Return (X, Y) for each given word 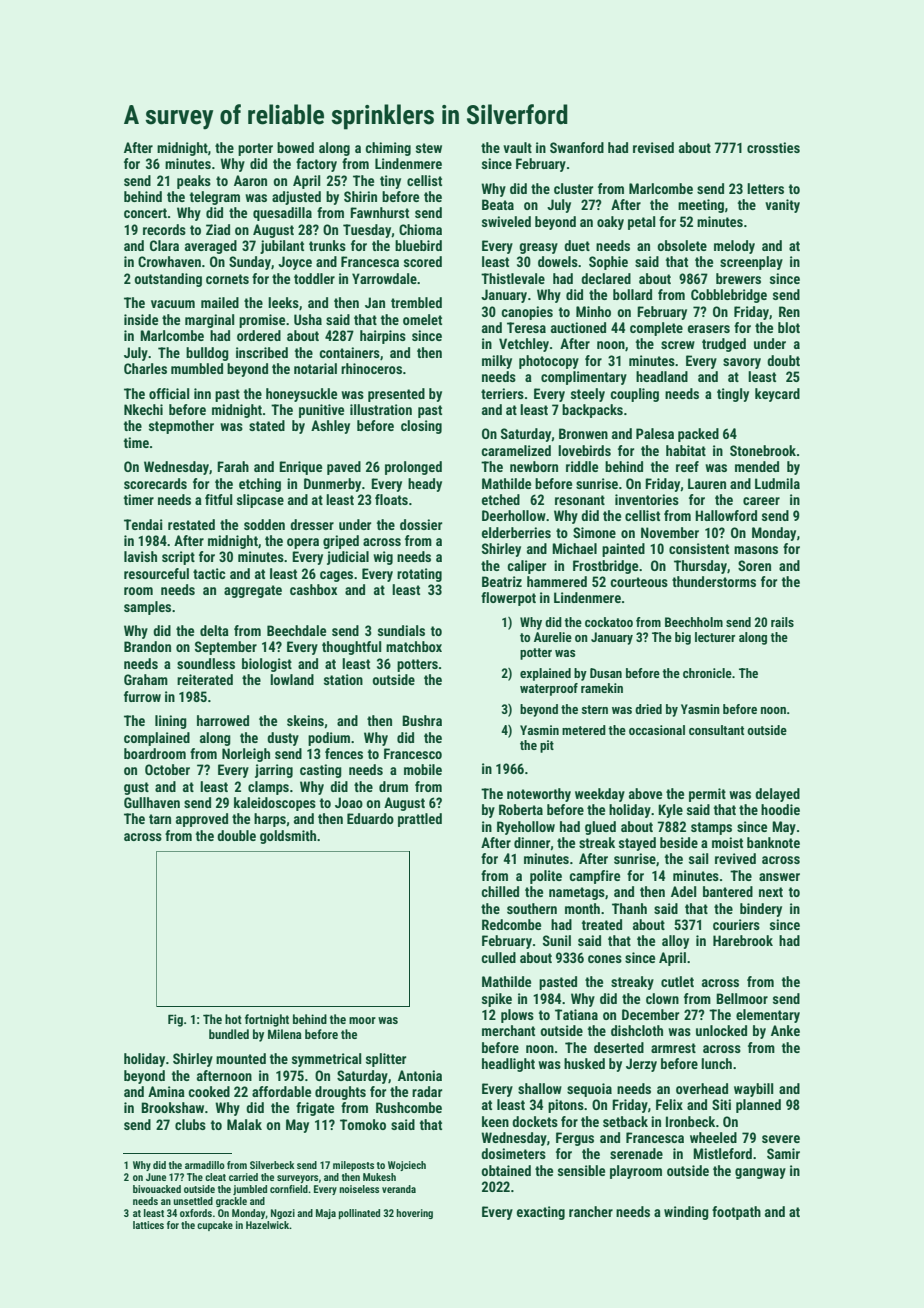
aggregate (253, 591)
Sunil (557, 940)
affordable (281, 1091)
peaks (194, 182)
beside (679, 842)
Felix (669, 1104)
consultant (716, 730)
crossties (773, 147)
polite (546, 877)
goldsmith (288, 837)
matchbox (414, 646)
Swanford (577, 147)
